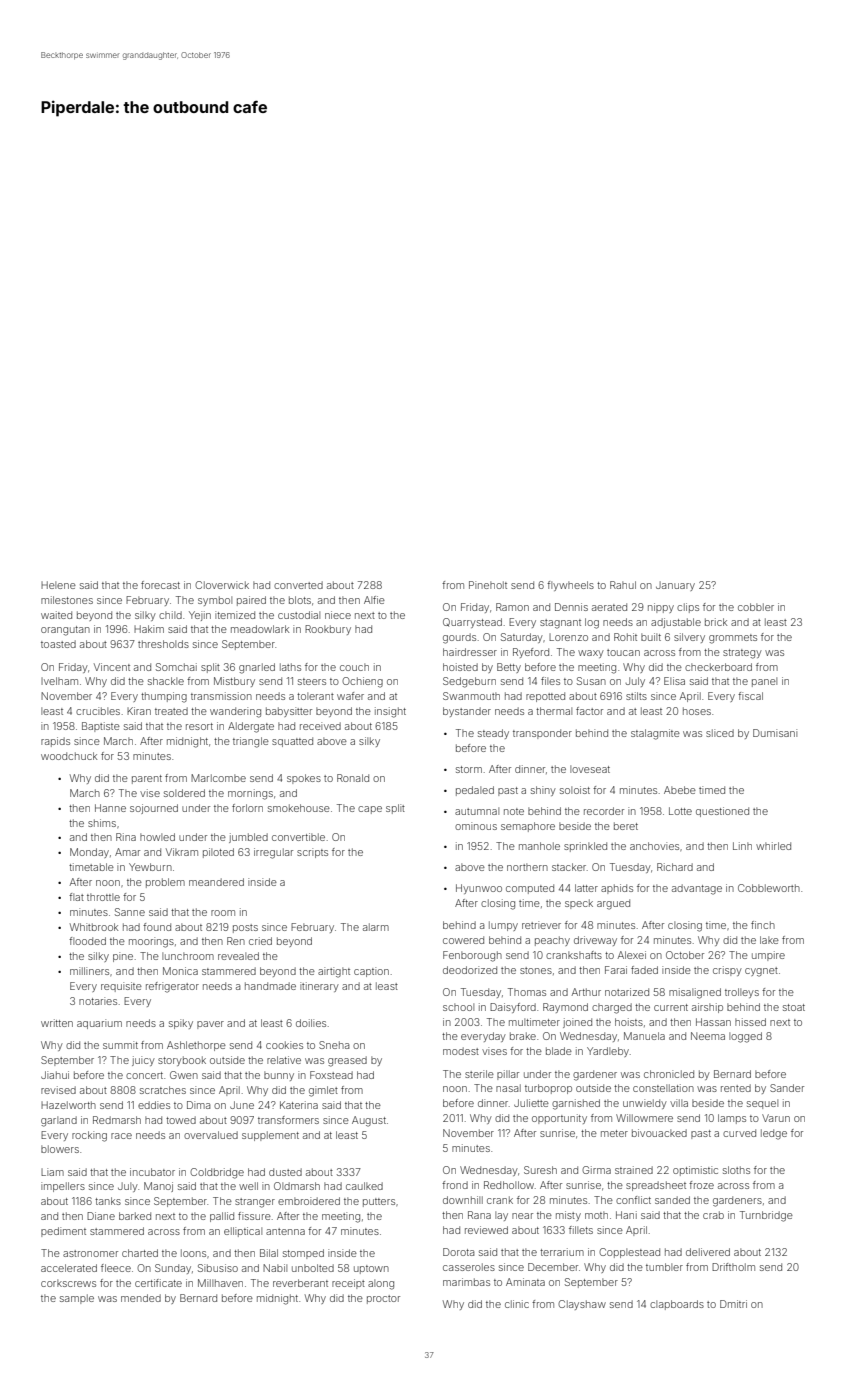  Describe the element at coordinates (517, 1304) in the image. I see `clinic` at that location.
